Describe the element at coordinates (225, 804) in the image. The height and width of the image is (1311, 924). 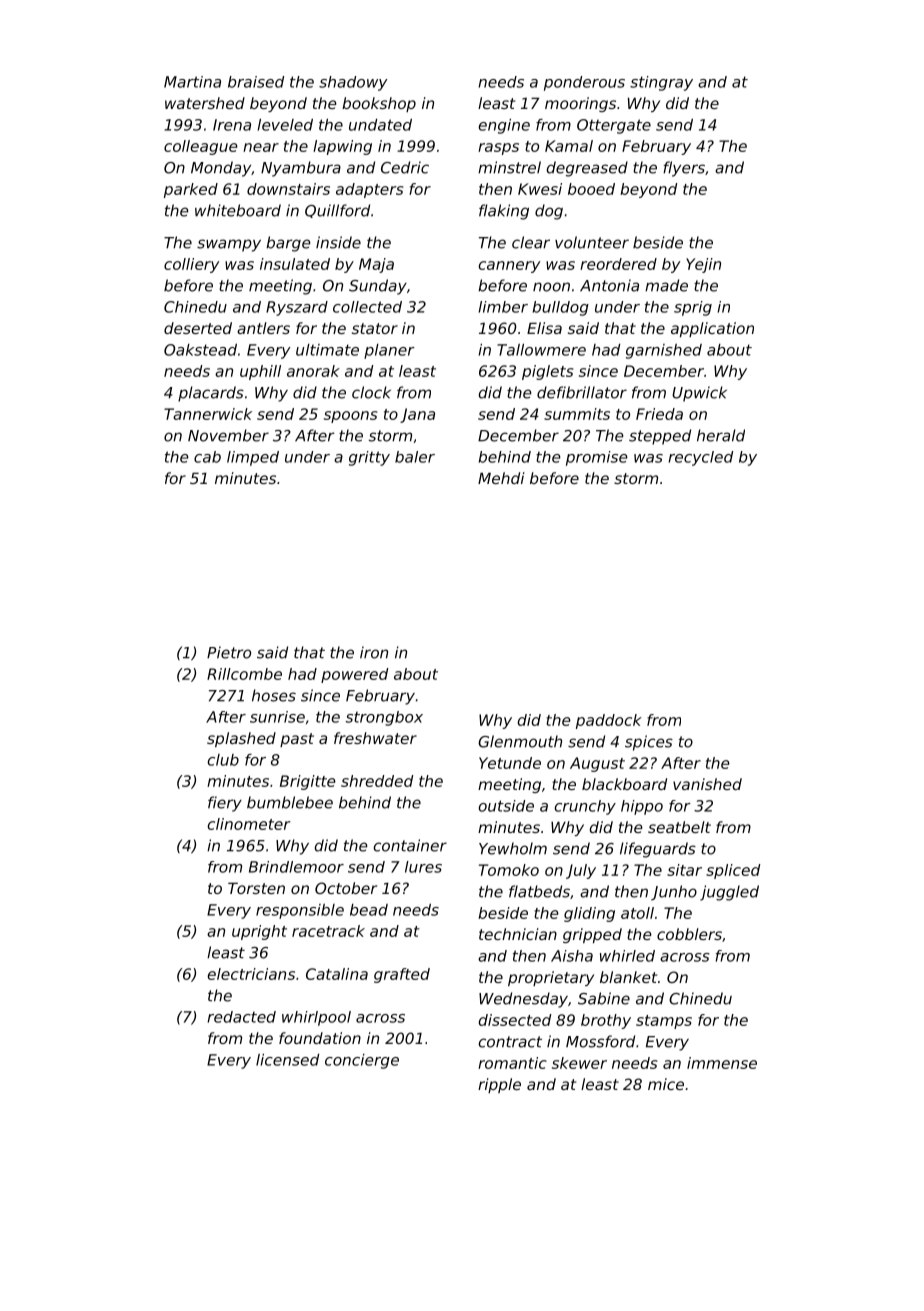
I see `fiery` at that location.
